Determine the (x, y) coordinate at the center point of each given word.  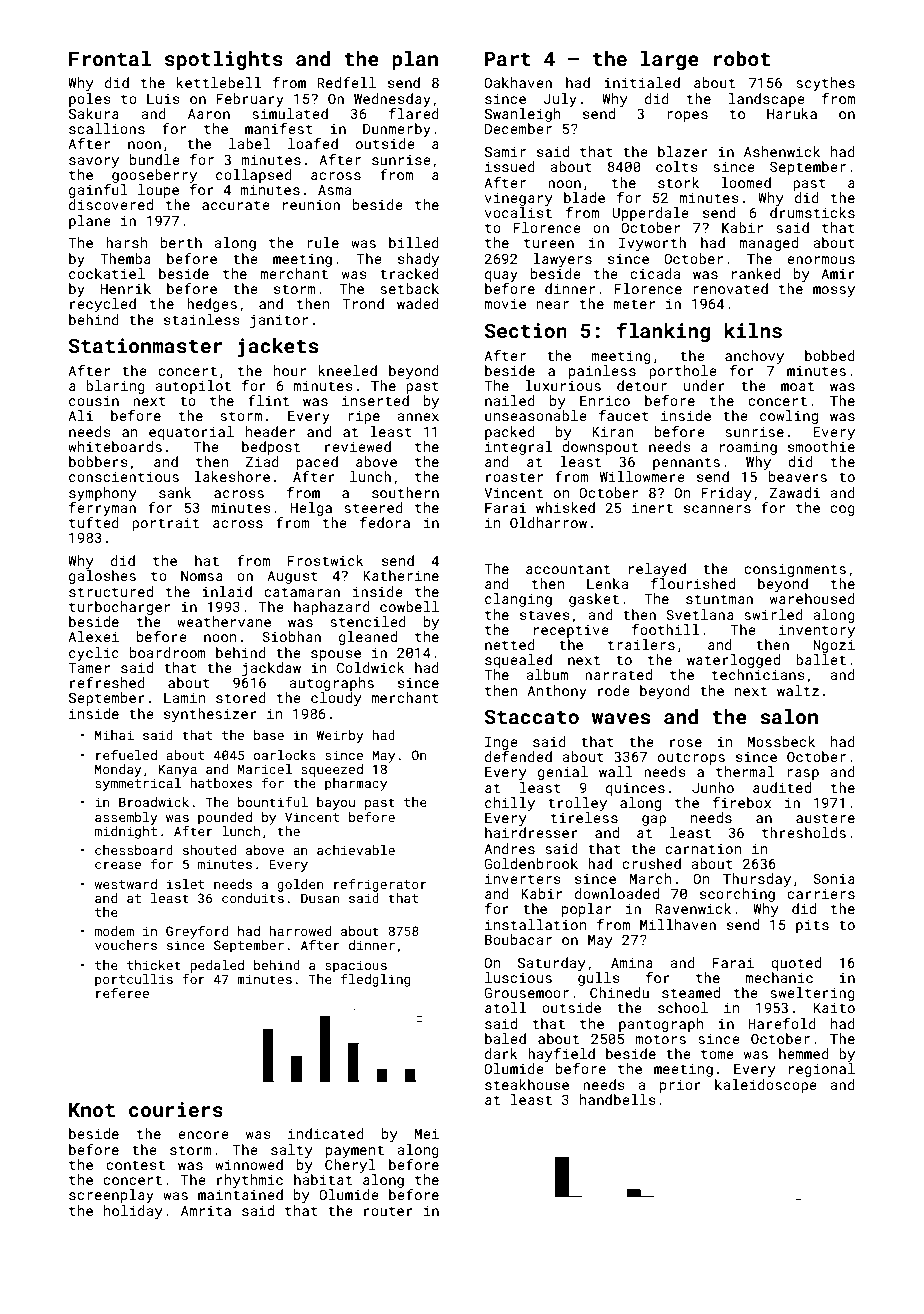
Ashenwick (782, 151)
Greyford (197, 932)
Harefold (782, 1023)
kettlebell (219, 82)
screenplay (111, 1196)
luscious (518, 977)
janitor (279, 321)
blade (584, 197)
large (670, 60)
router (388, 1211)
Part (508, 59)
